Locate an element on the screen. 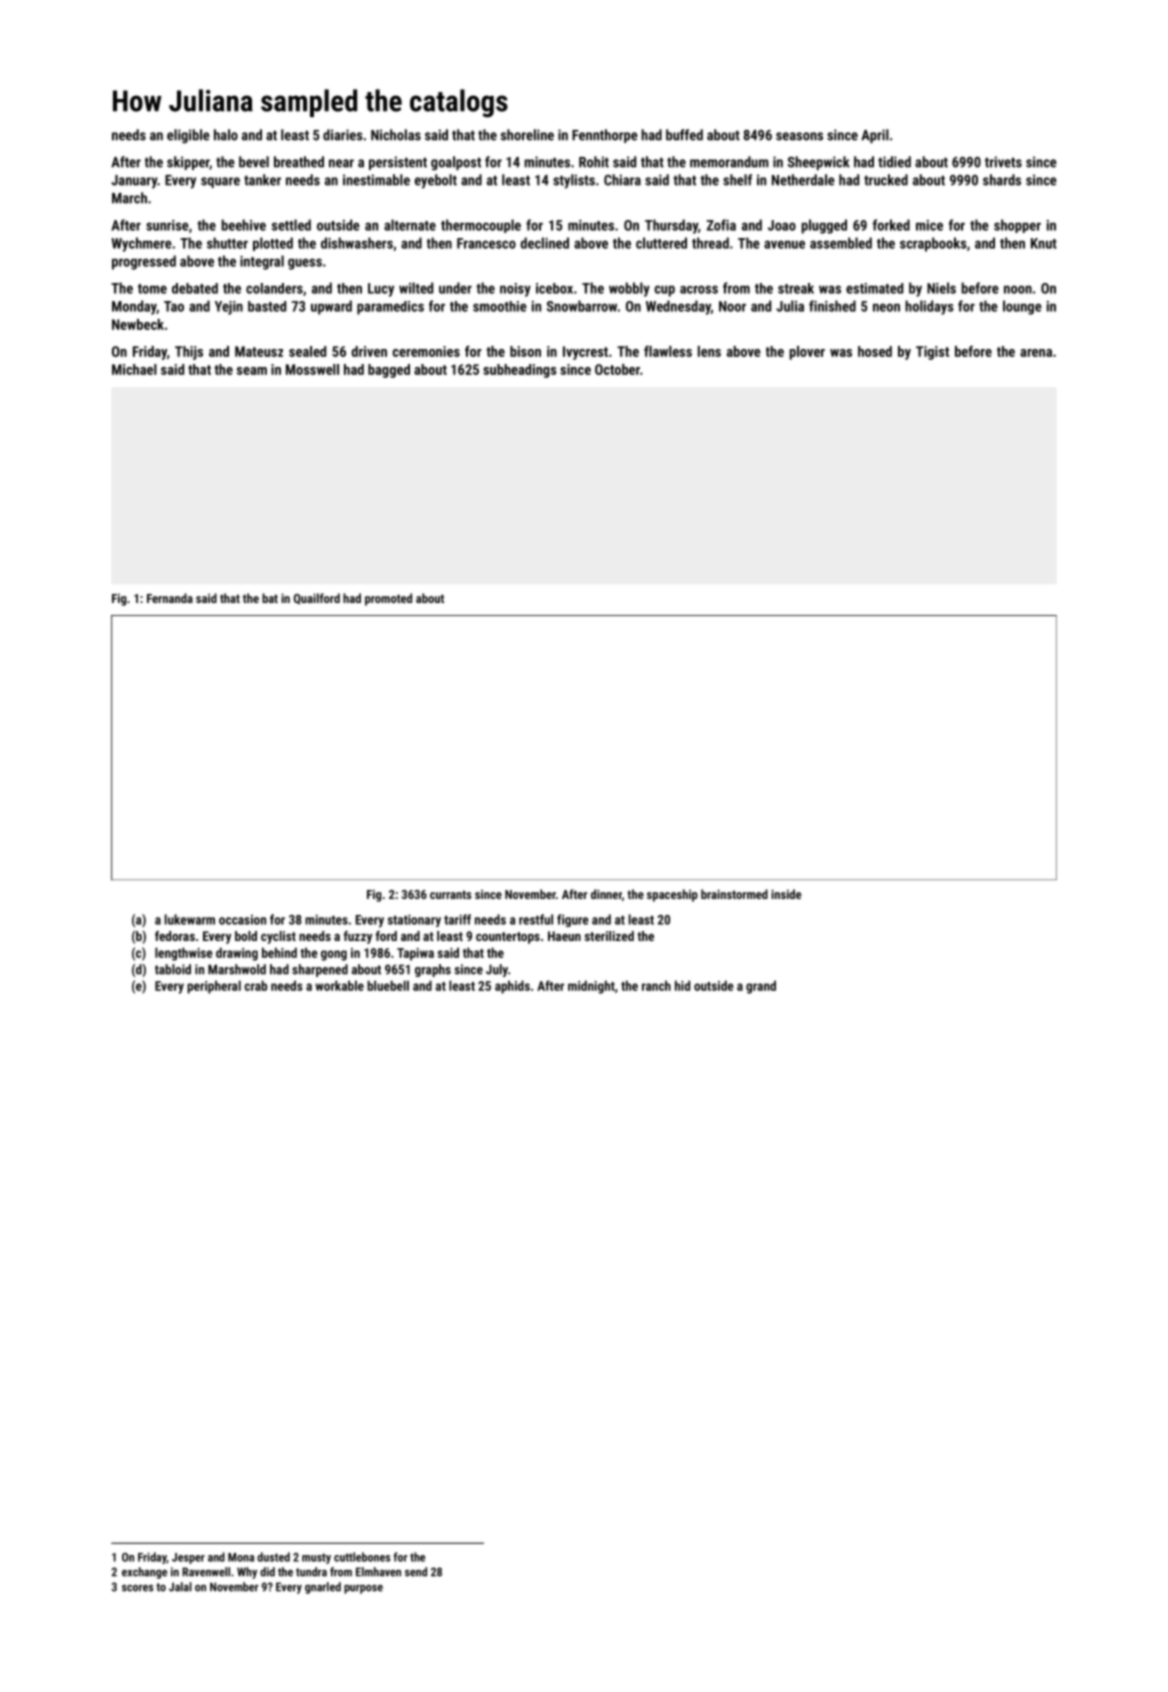 This screenshot has height=1692, width=1168. grand is located at coordinates (761, 987).
